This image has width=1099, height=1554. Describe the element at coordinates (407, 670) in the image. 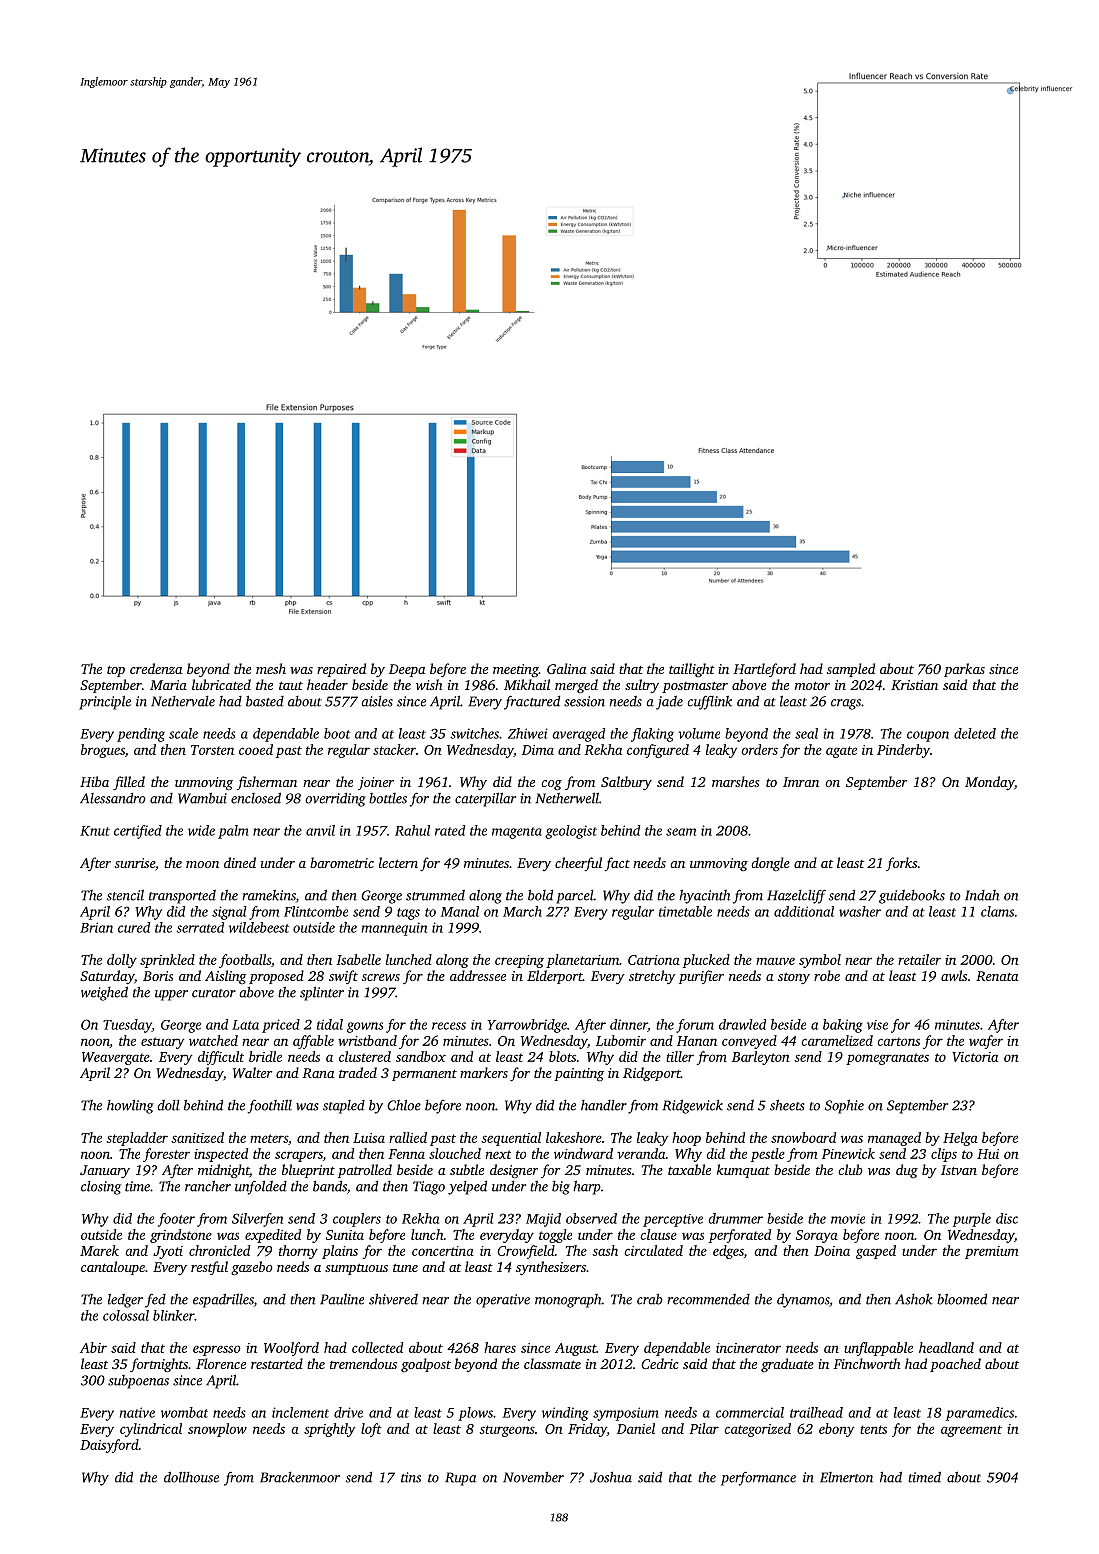

I see `Deepa` at that location.
